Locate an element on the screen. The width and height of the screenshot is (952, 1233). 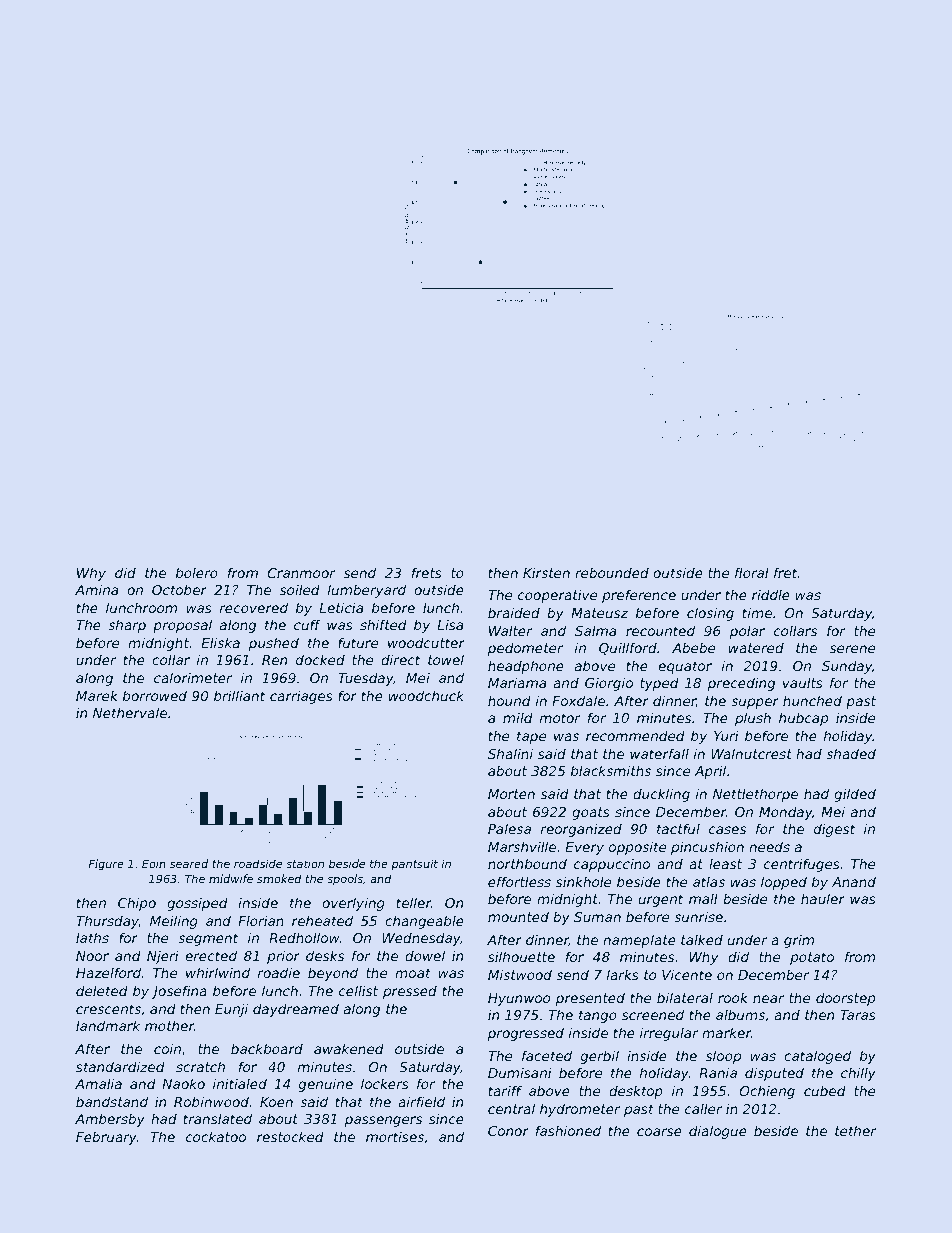
mortises is located at coordinates (395, 1137).
